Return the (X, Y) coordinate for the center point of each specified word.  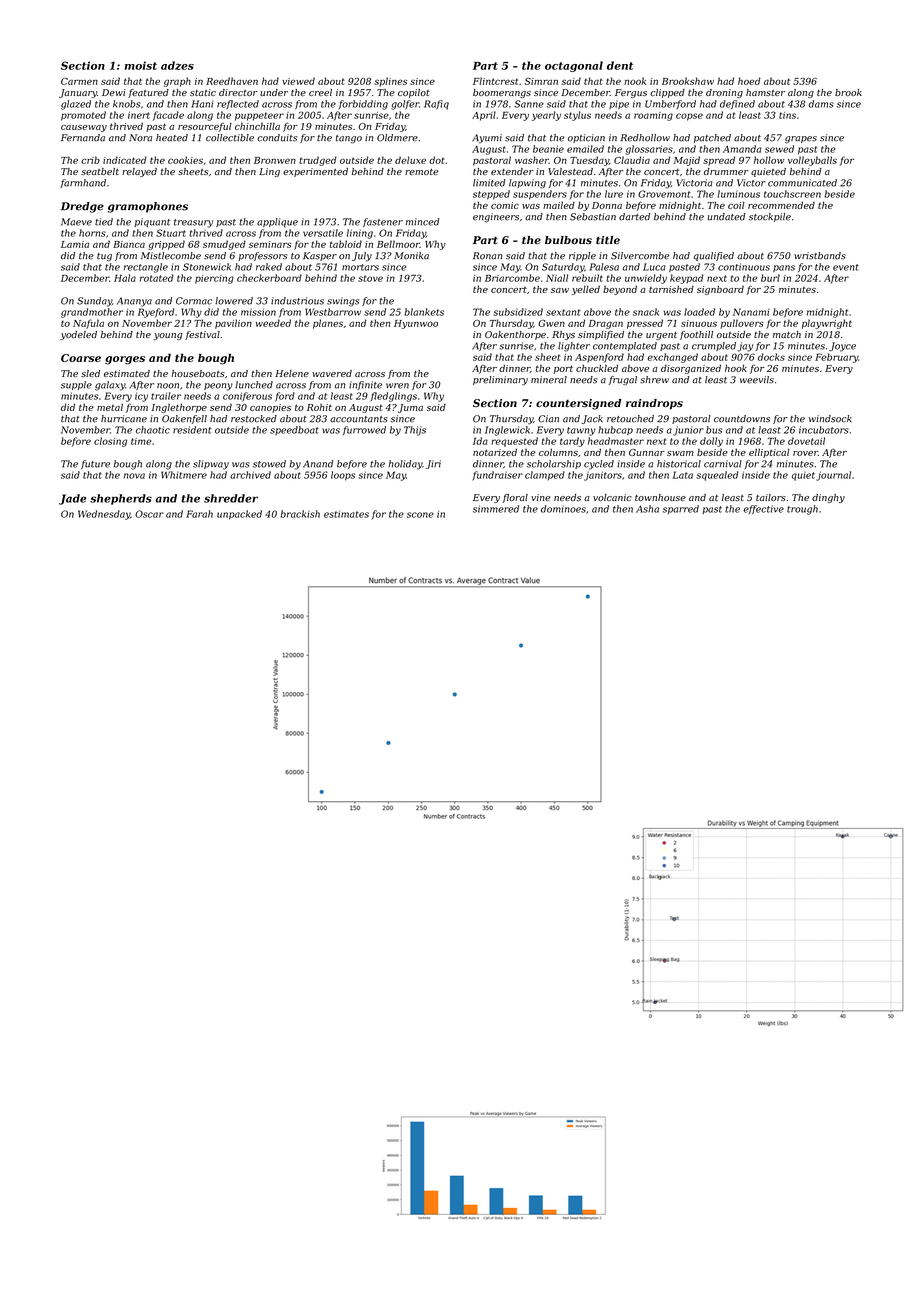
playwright (827, 324)
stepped (491, 195)
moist (141, 65)
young (168, 336)
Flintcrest (495, 81)
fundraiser (497, 476)
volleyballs (812, 161)
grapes (801, 140)
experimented (315, 172)
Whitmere (184, 475)
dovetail (806, 441)
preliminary (500, 381)
